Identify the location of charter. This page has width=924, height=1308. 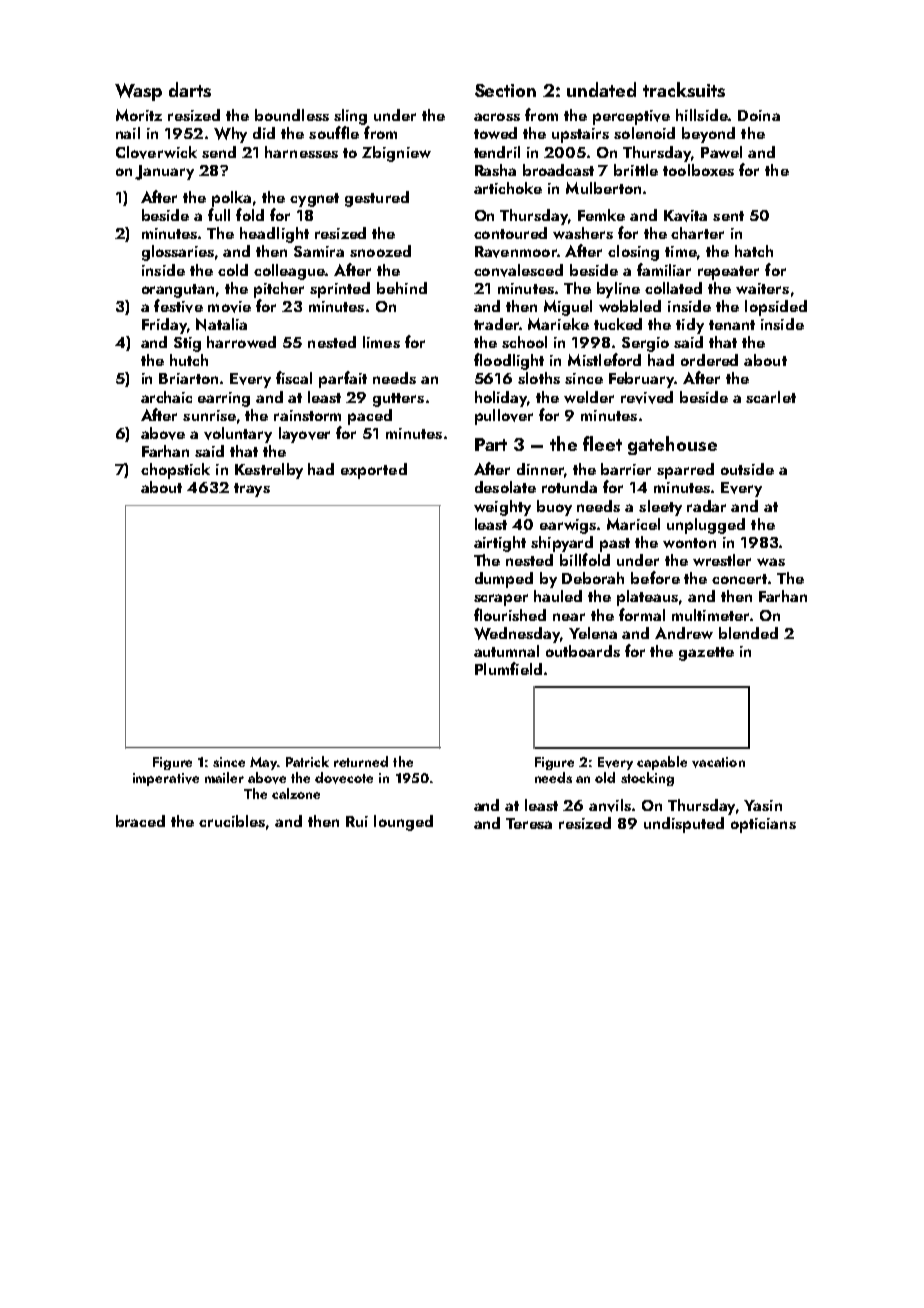
(697, 233).
